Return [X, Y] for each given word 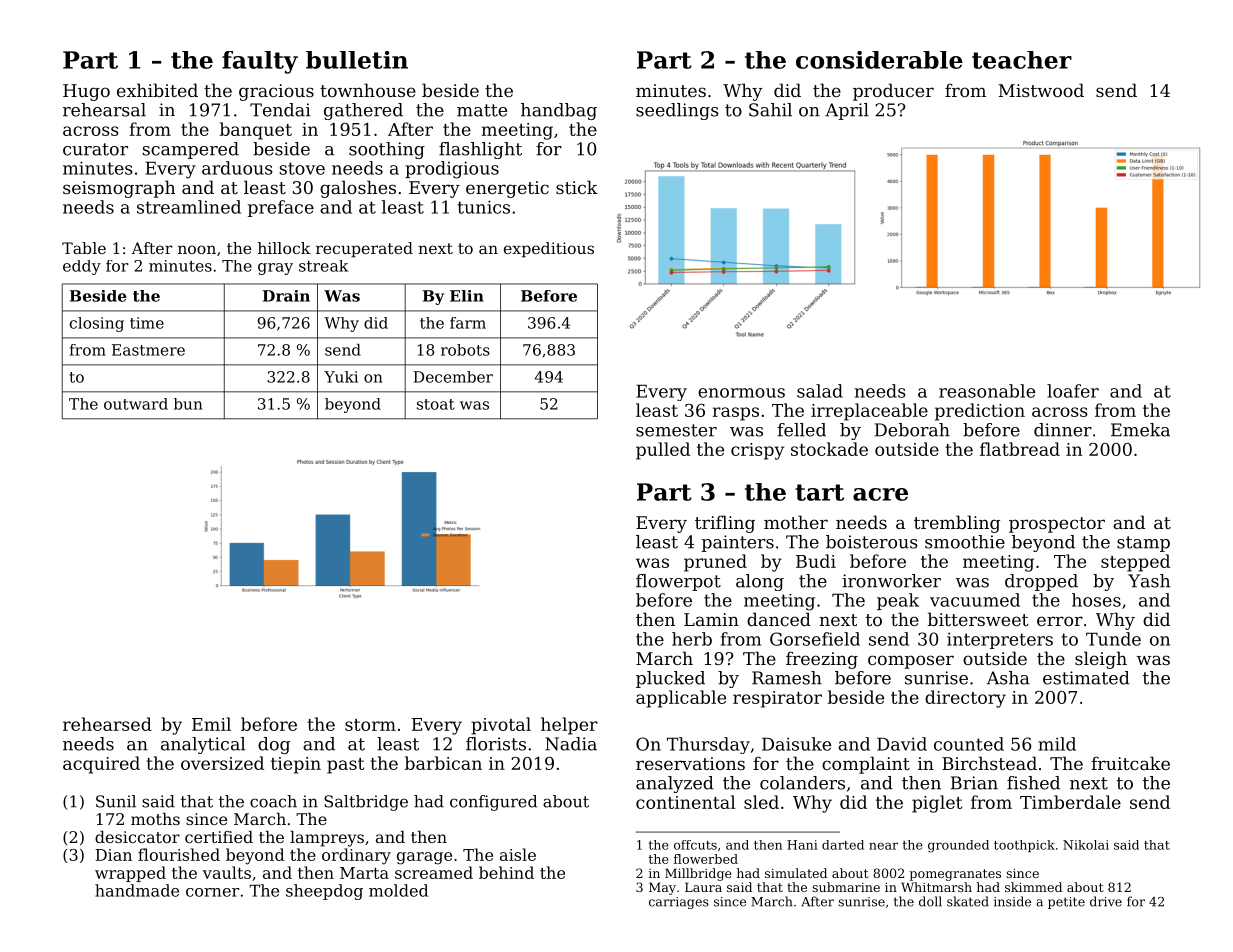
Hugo [86, 92]
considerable [879, 60]
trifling [725, 524]
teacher [1022, 60]
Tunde [1113, 639]
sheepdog [324, 892]
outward [136, 404]
